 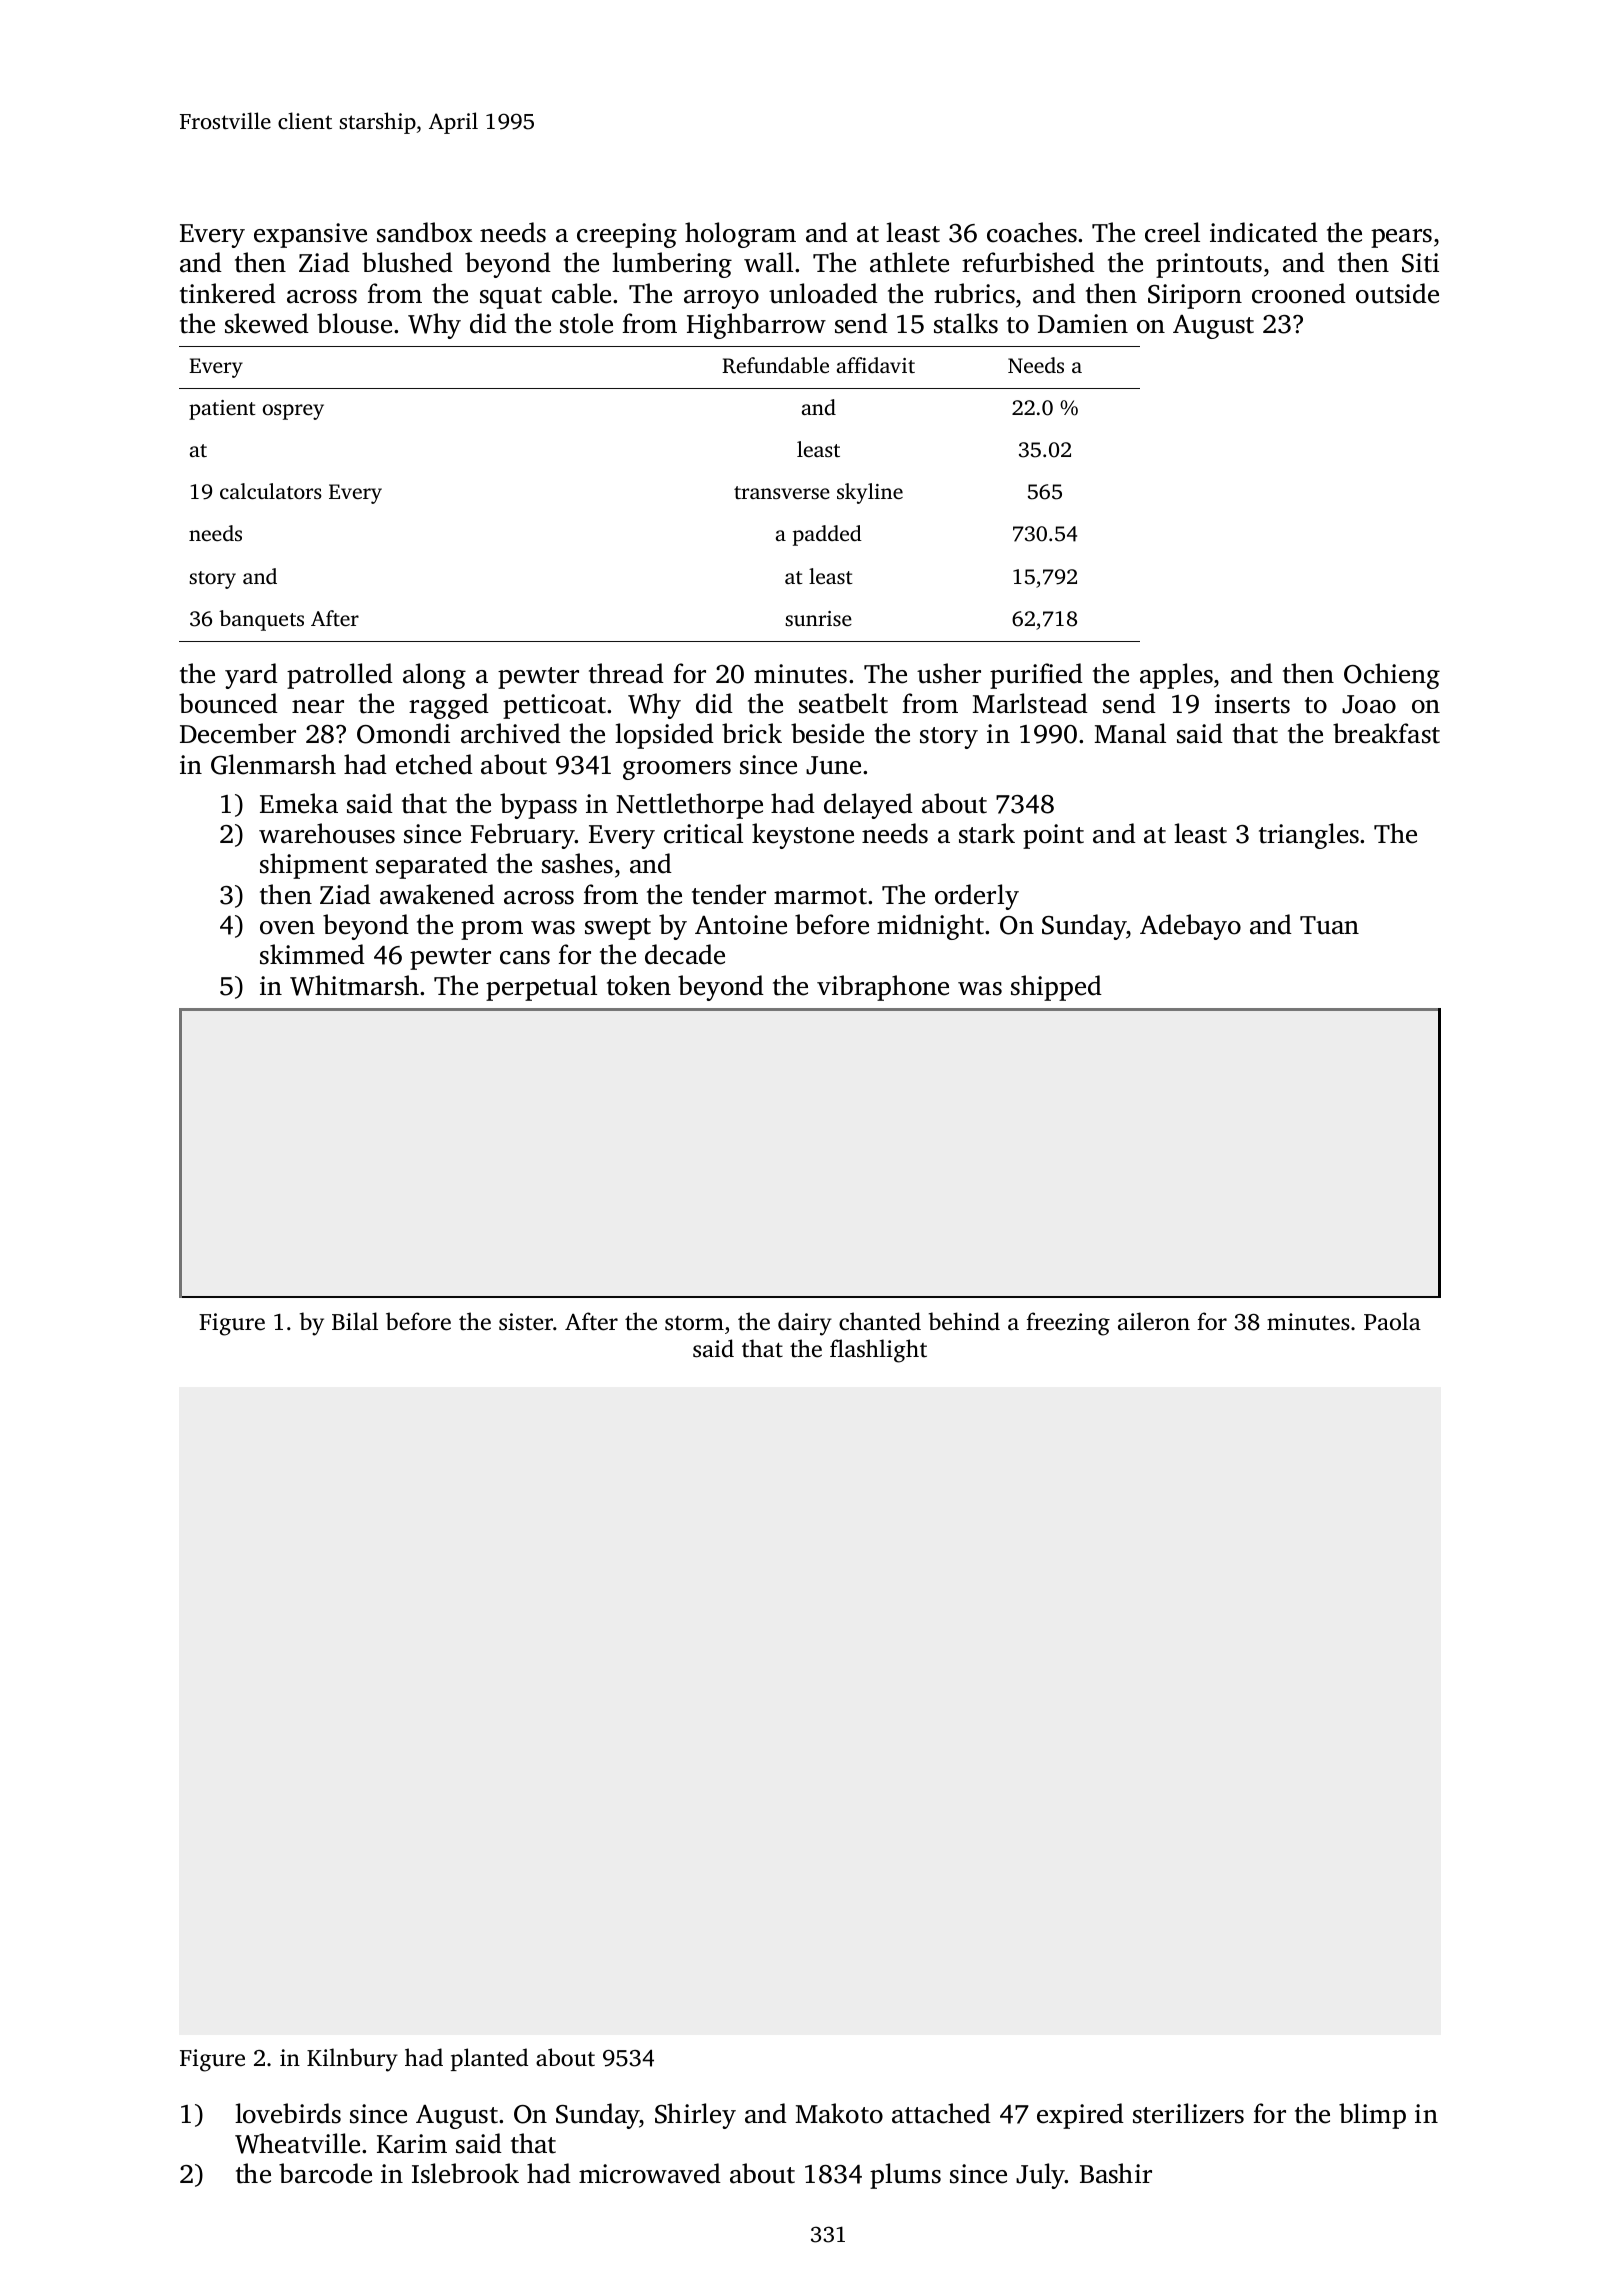 I want to click on Paola, so click(x=1392, y=1321).
